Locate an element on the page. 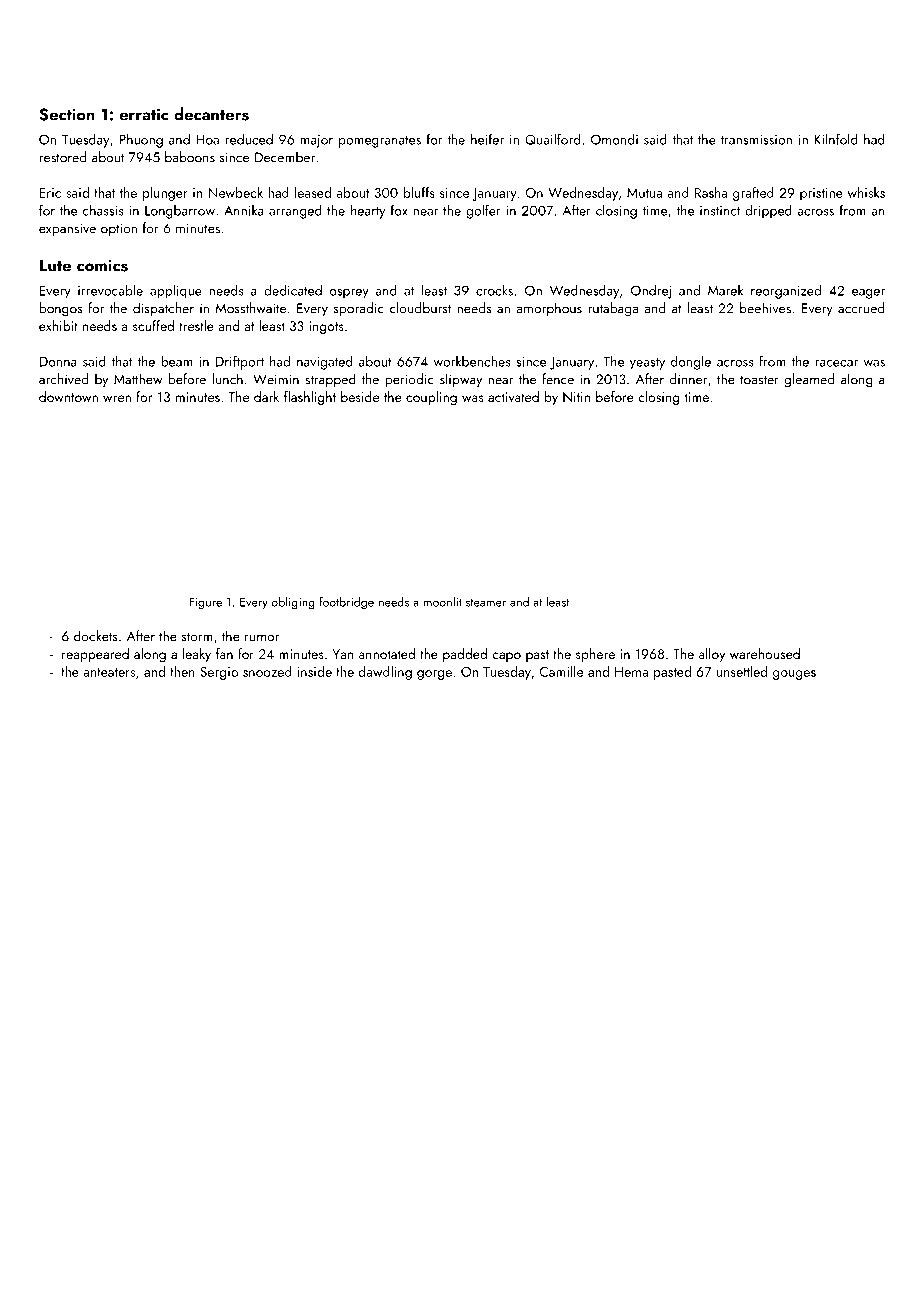 The height and width of the page is (1308, 924). decanters is located at coordinates (211, 114).
